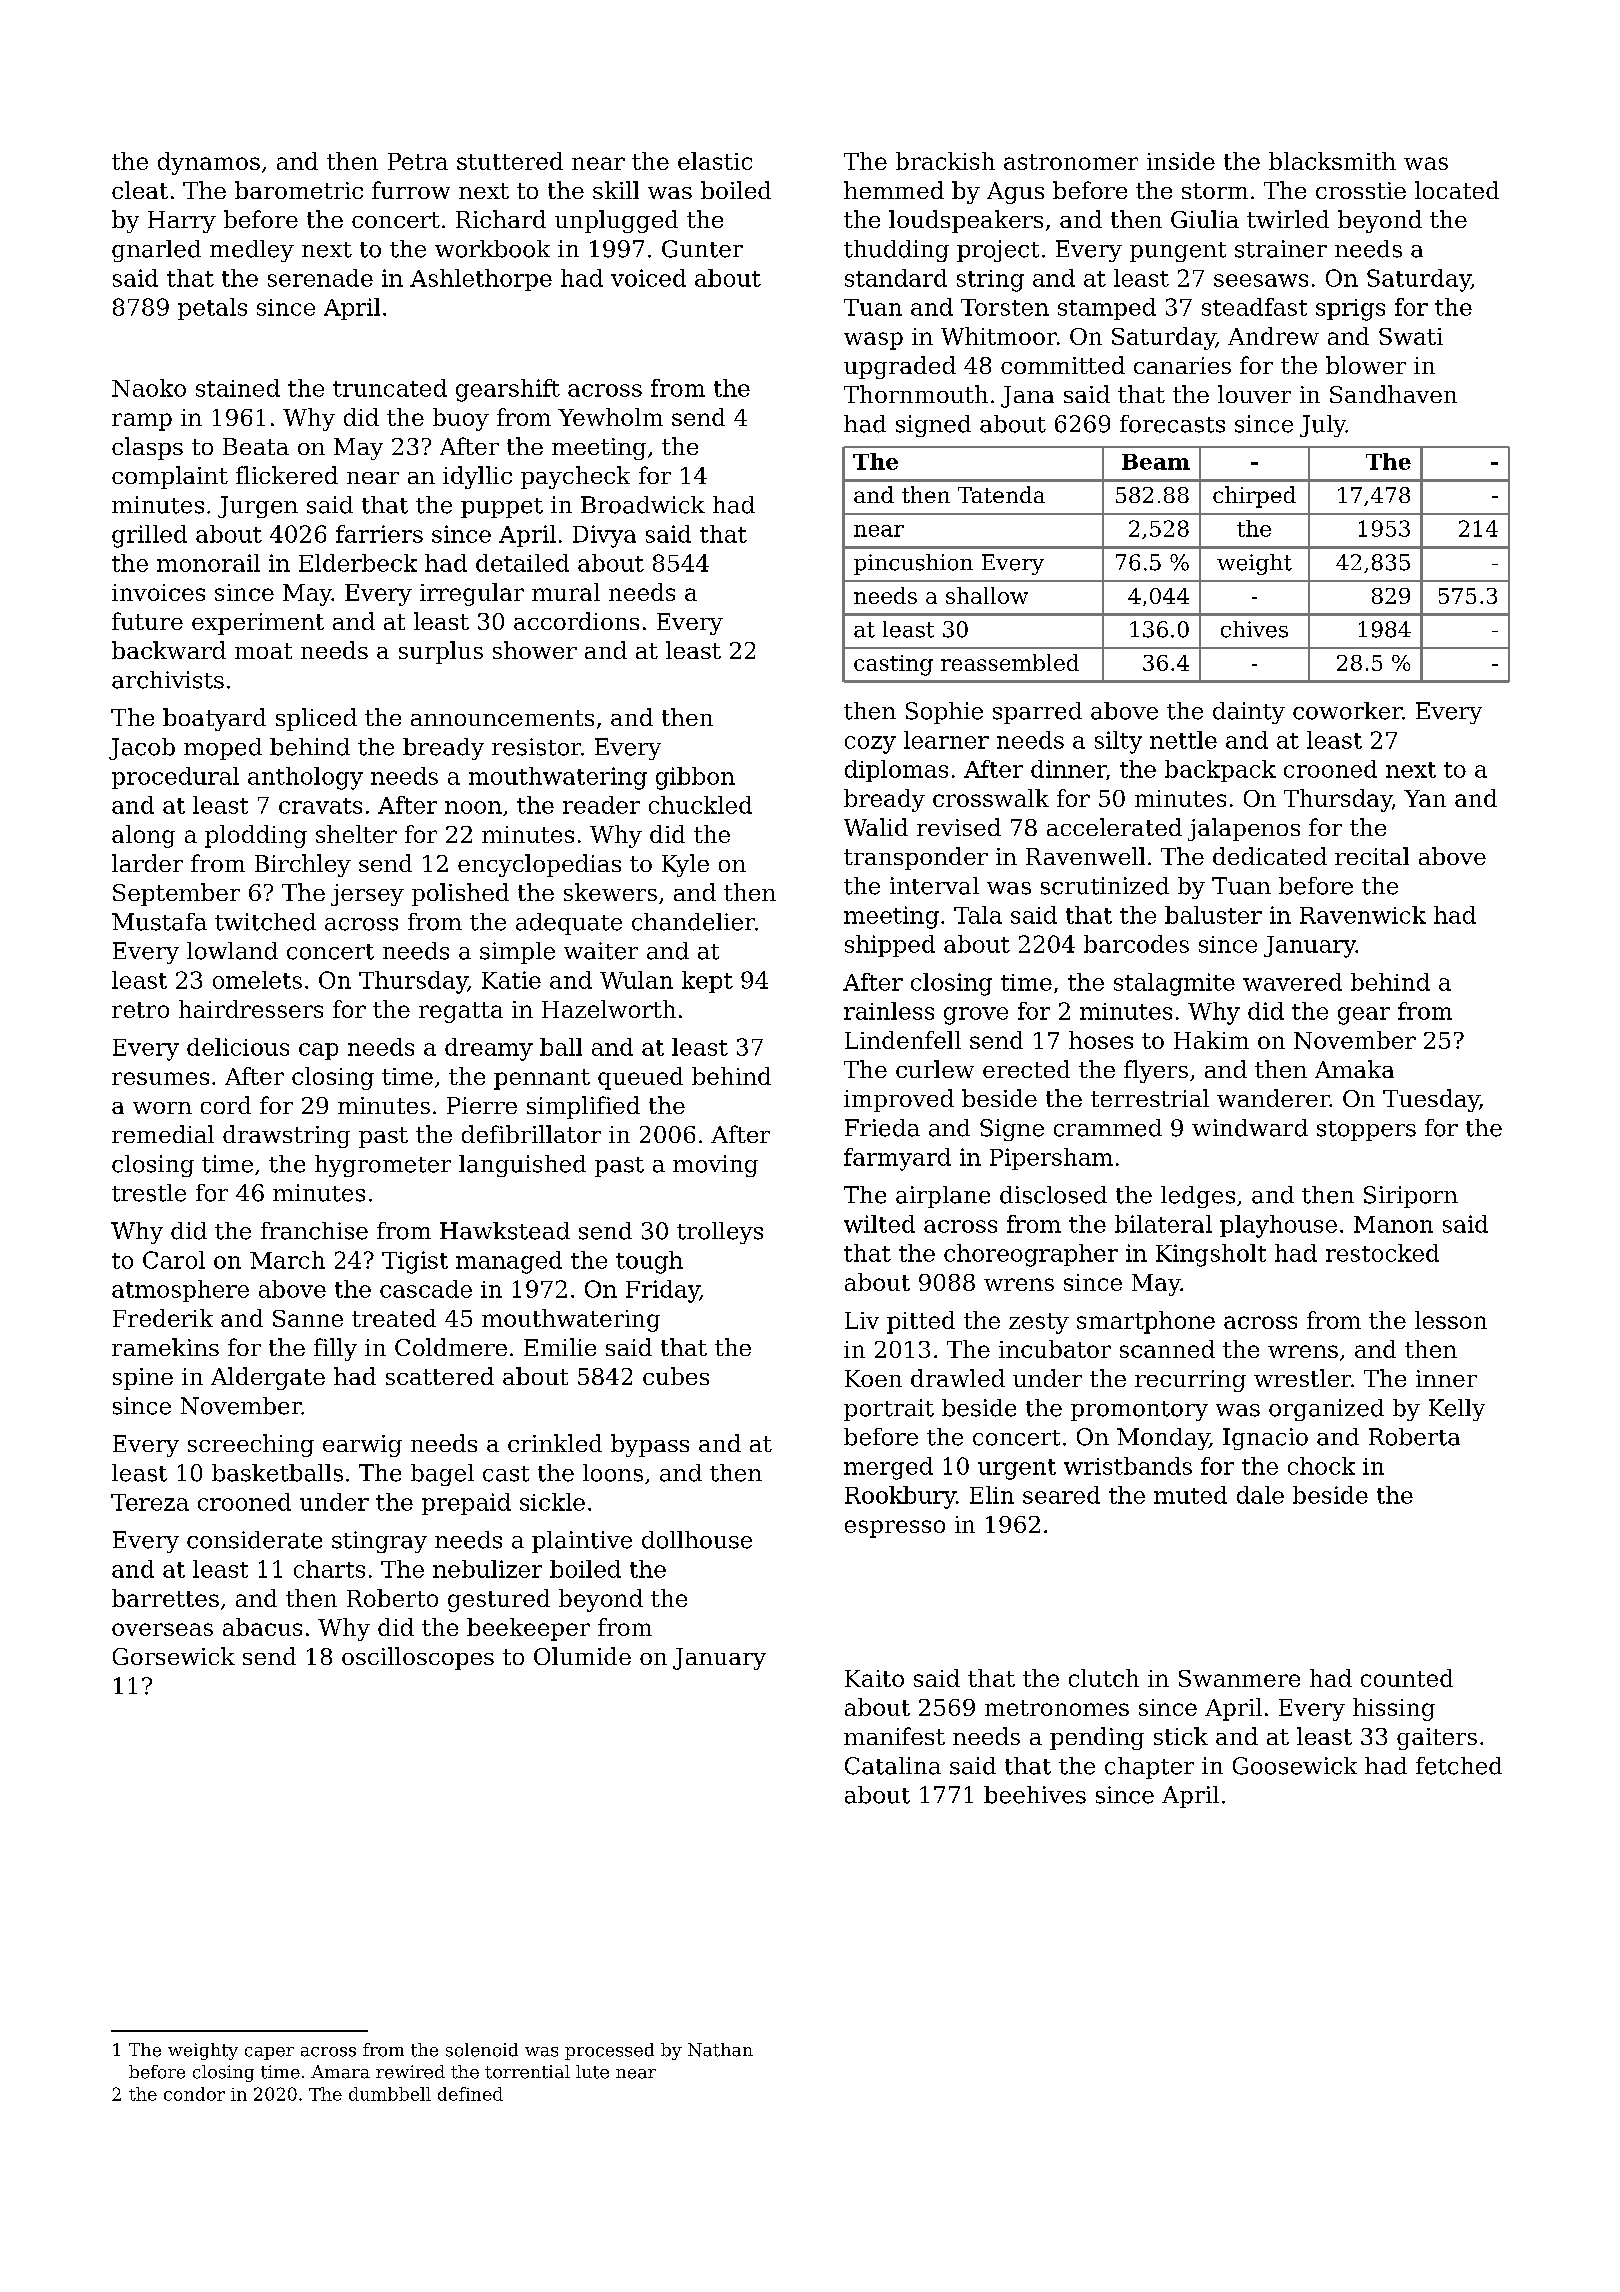 This image has height=2292, width=1620. I want to click on Frieda, so click(882, 1128).
